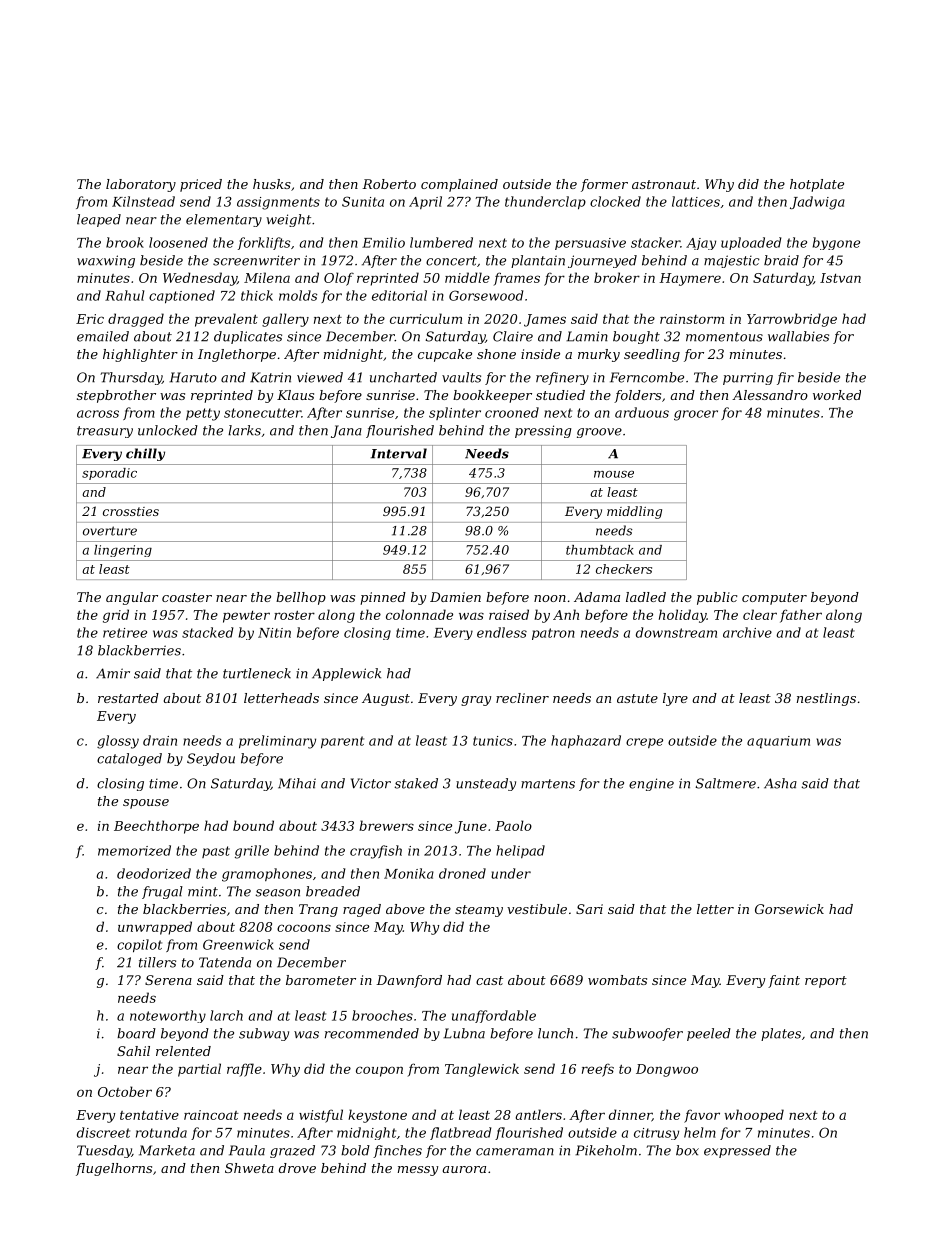 This page has height=1233, width=952. What do you see at coordinates (517, 279) in the page?
I see `frames` at bounding box center [517, 279].
